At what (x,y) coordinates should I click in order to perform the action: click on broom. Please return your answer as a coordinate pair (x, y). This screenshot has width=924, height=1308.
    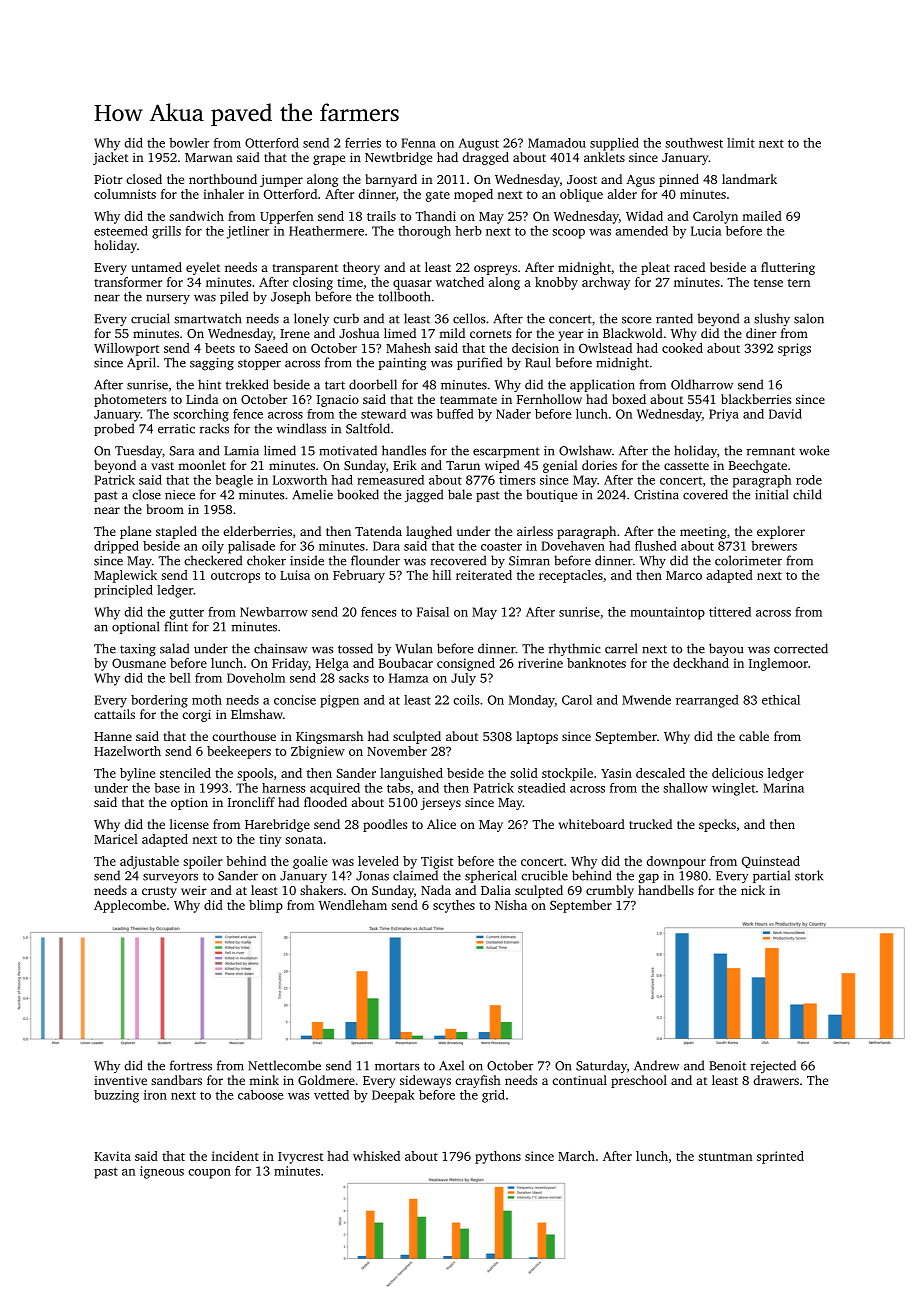
    Looking at the image, I should click on (165, 509).
